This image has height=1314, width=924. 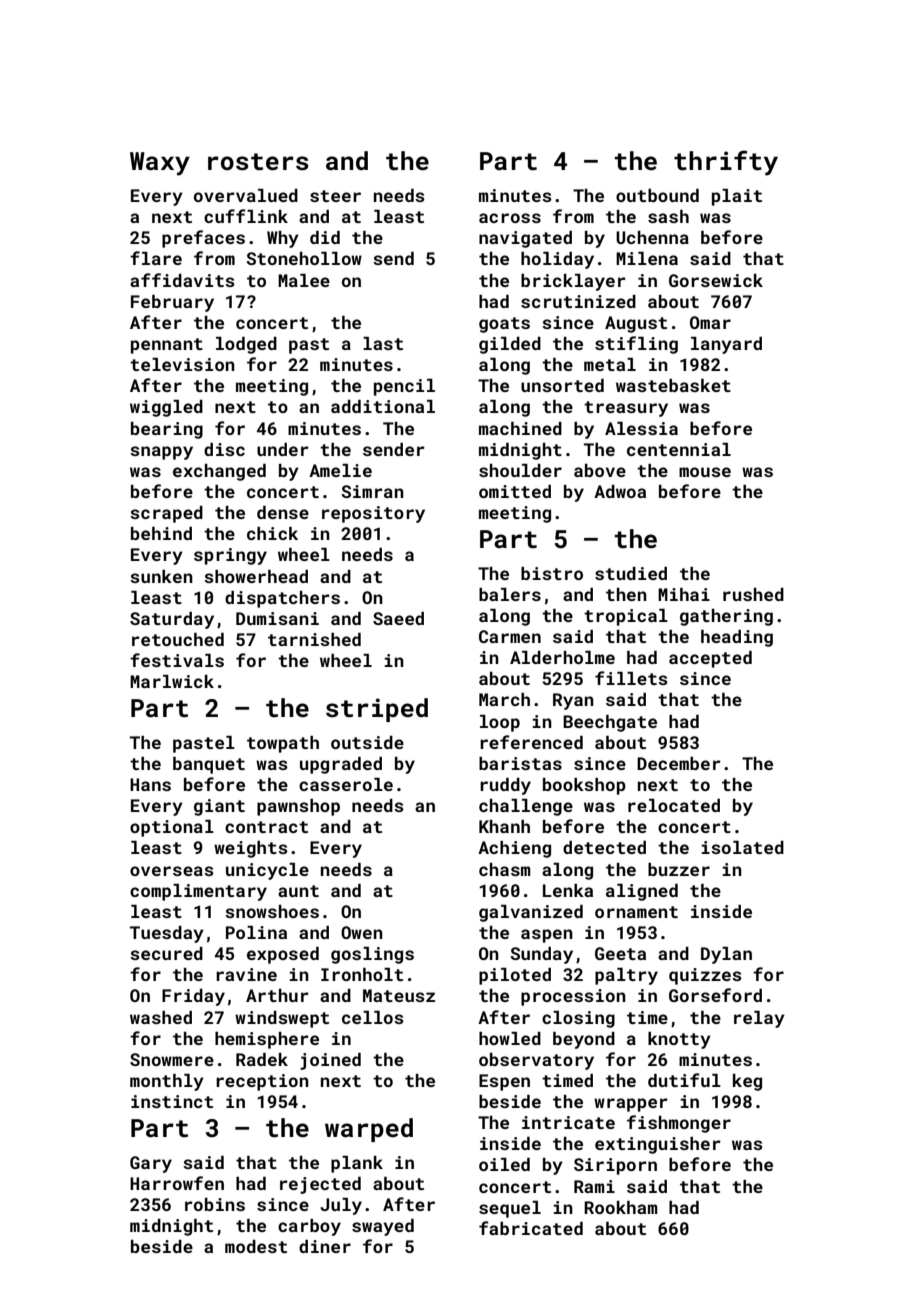 What do you see at coordinates (246, 216) in the image?
I see `cufflink` at bounding box center [246, 216].
